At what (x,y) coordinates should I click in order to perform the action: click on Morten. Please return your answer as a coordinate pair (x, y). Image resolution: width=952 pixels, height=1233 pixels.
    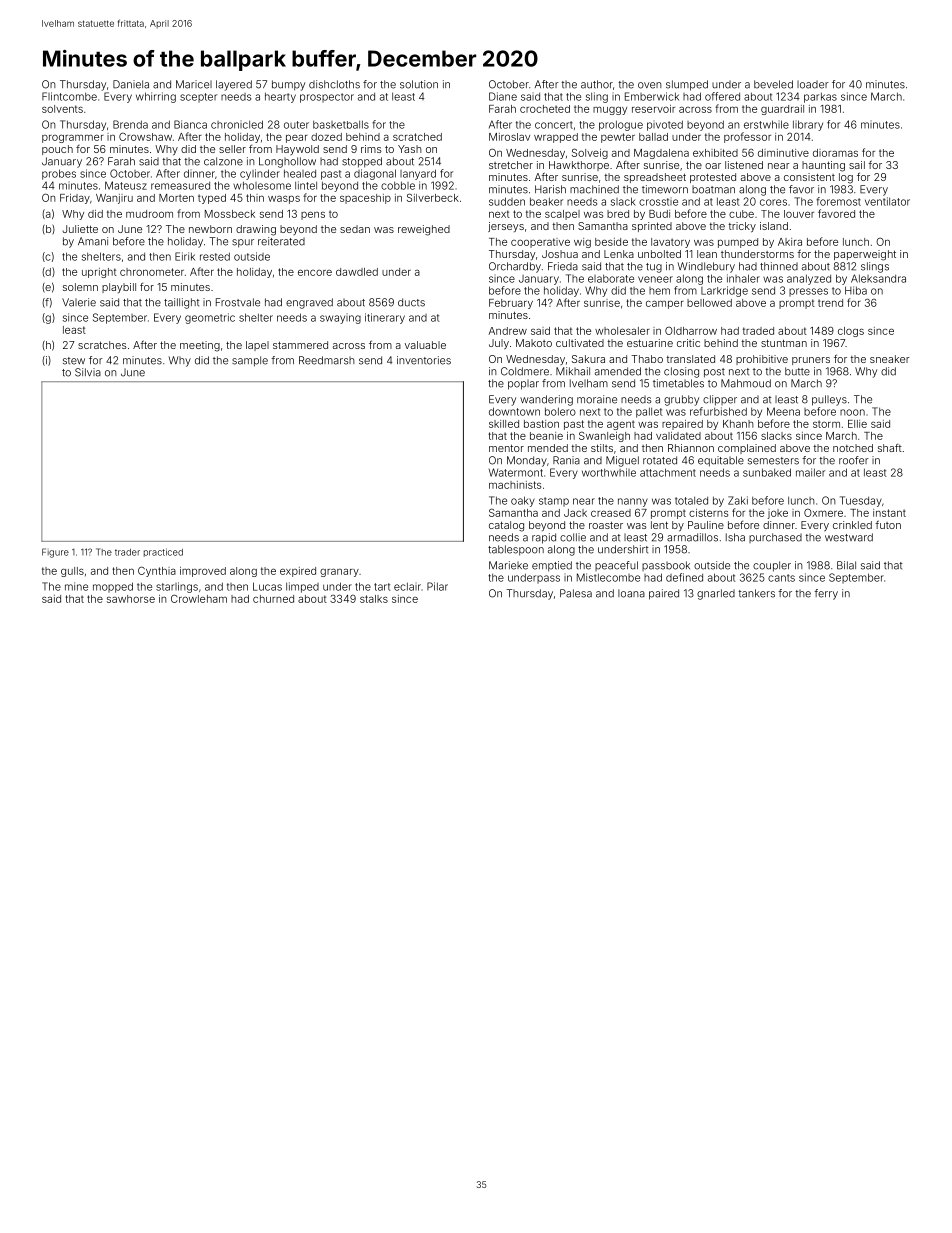
    Looking at the image, I should click on (176, 198).
